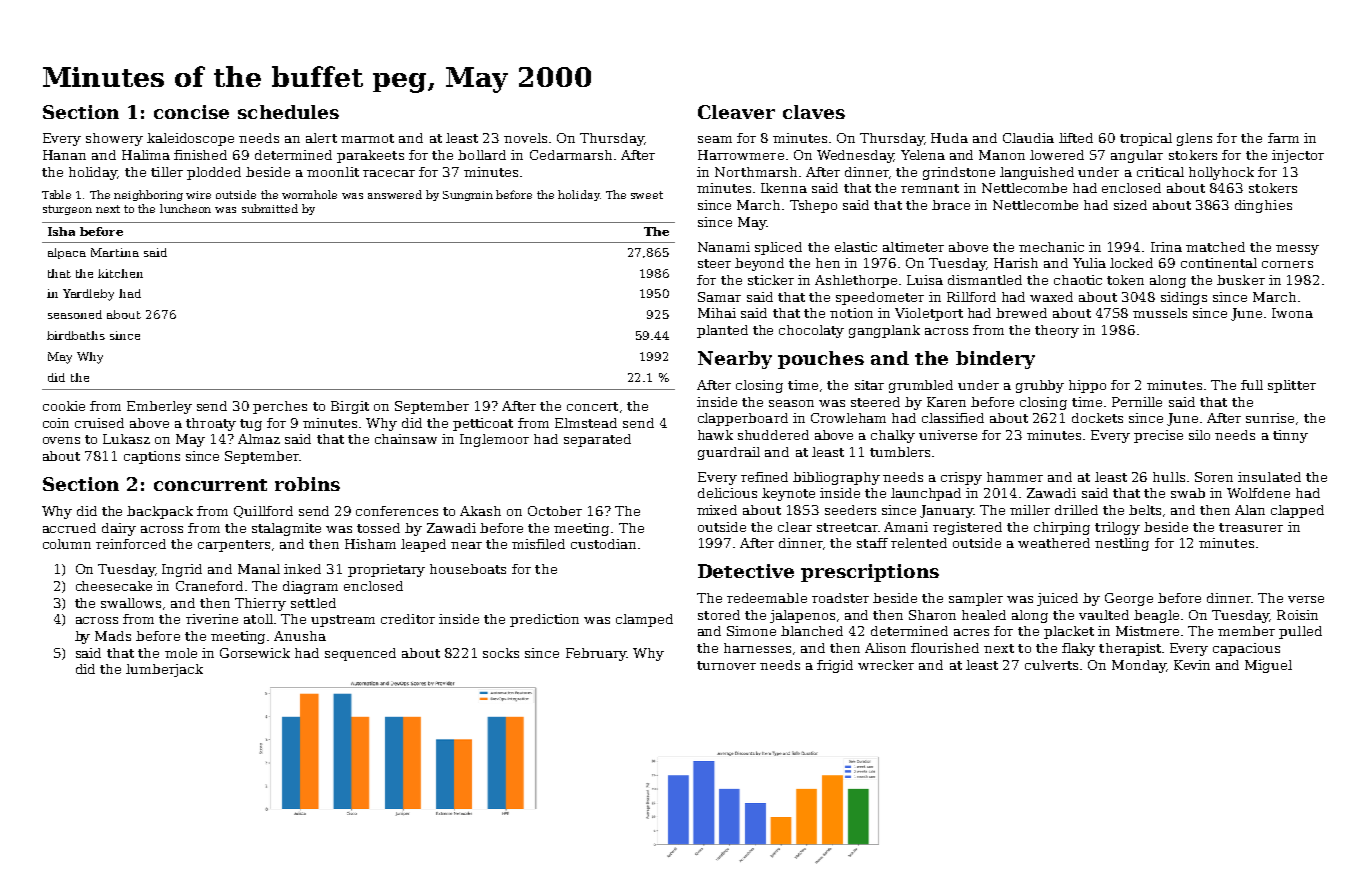 Image resolution: width=1372 pixels, height=887 pixels. What do you see at coordinates (190, 139) in the document?
I see `kaleidoscope` at bounding box center [190, 139].
